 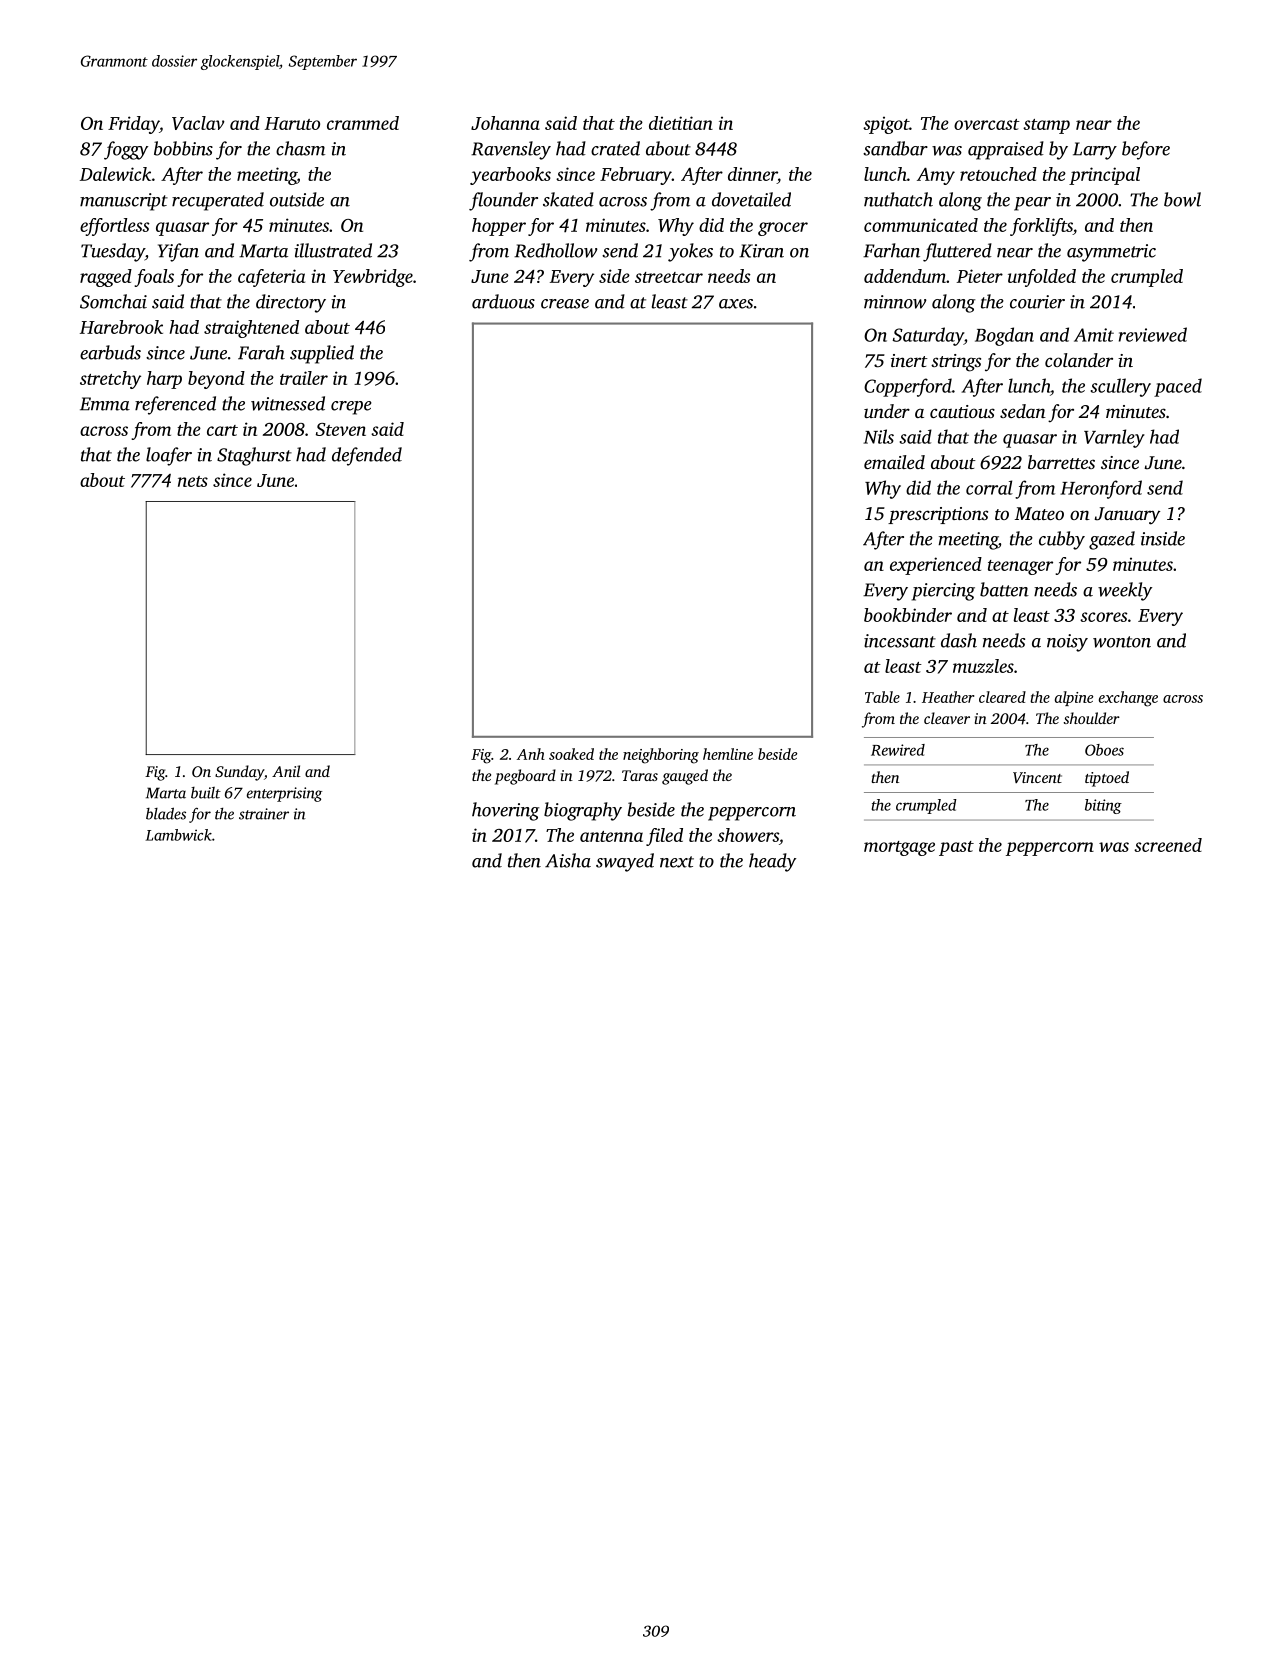 I want to click on dietitian, so click(x=681, y=123).
